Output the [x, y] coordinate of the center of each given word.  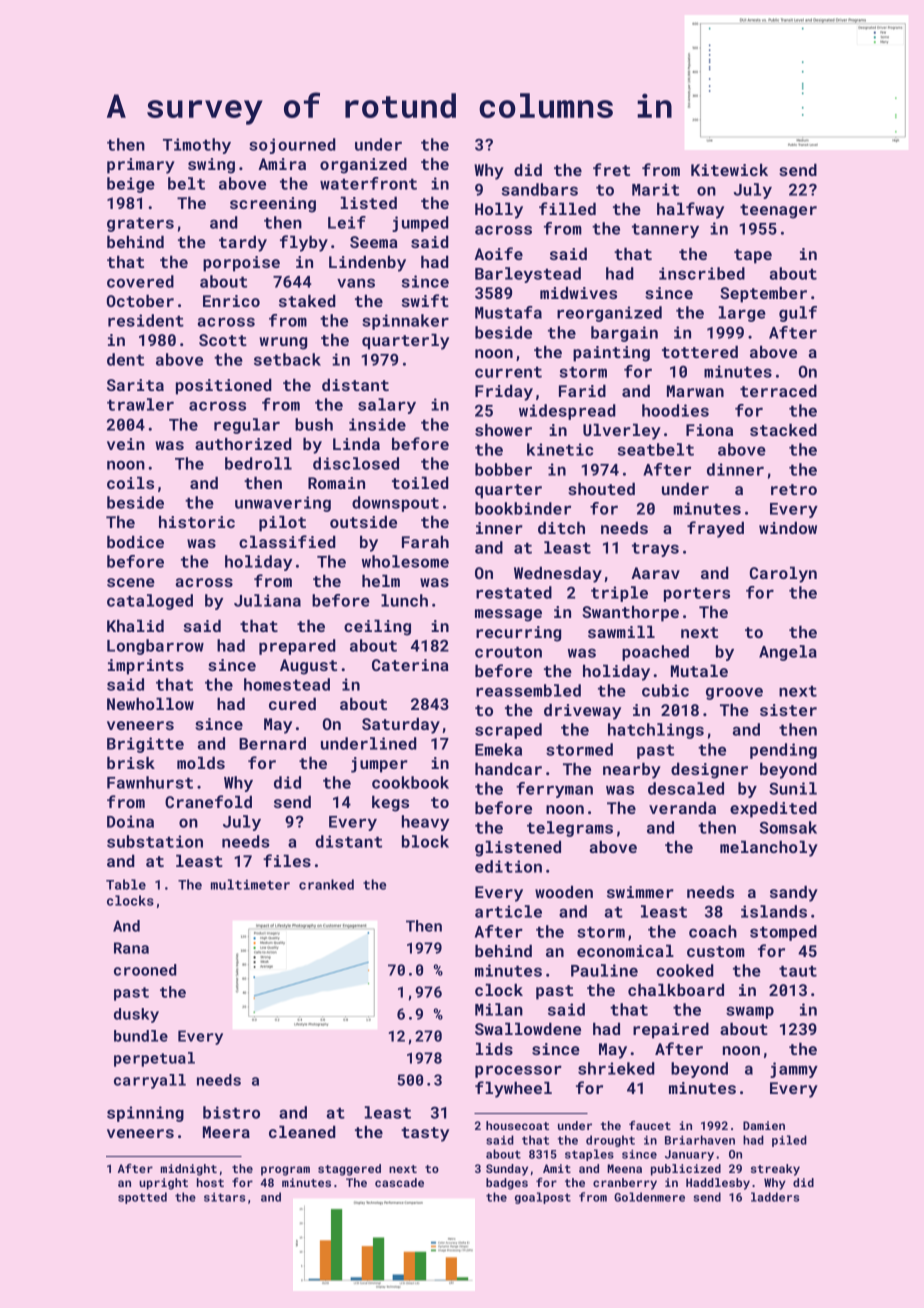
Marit [655, 189]
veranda [682, 807]
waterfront [368, 183]
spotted [142, 1198]
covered [140, 281]
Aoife [498, 253]
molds [201, 762]
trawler [140, 404]
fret [611, 169]
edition [508, 866]
